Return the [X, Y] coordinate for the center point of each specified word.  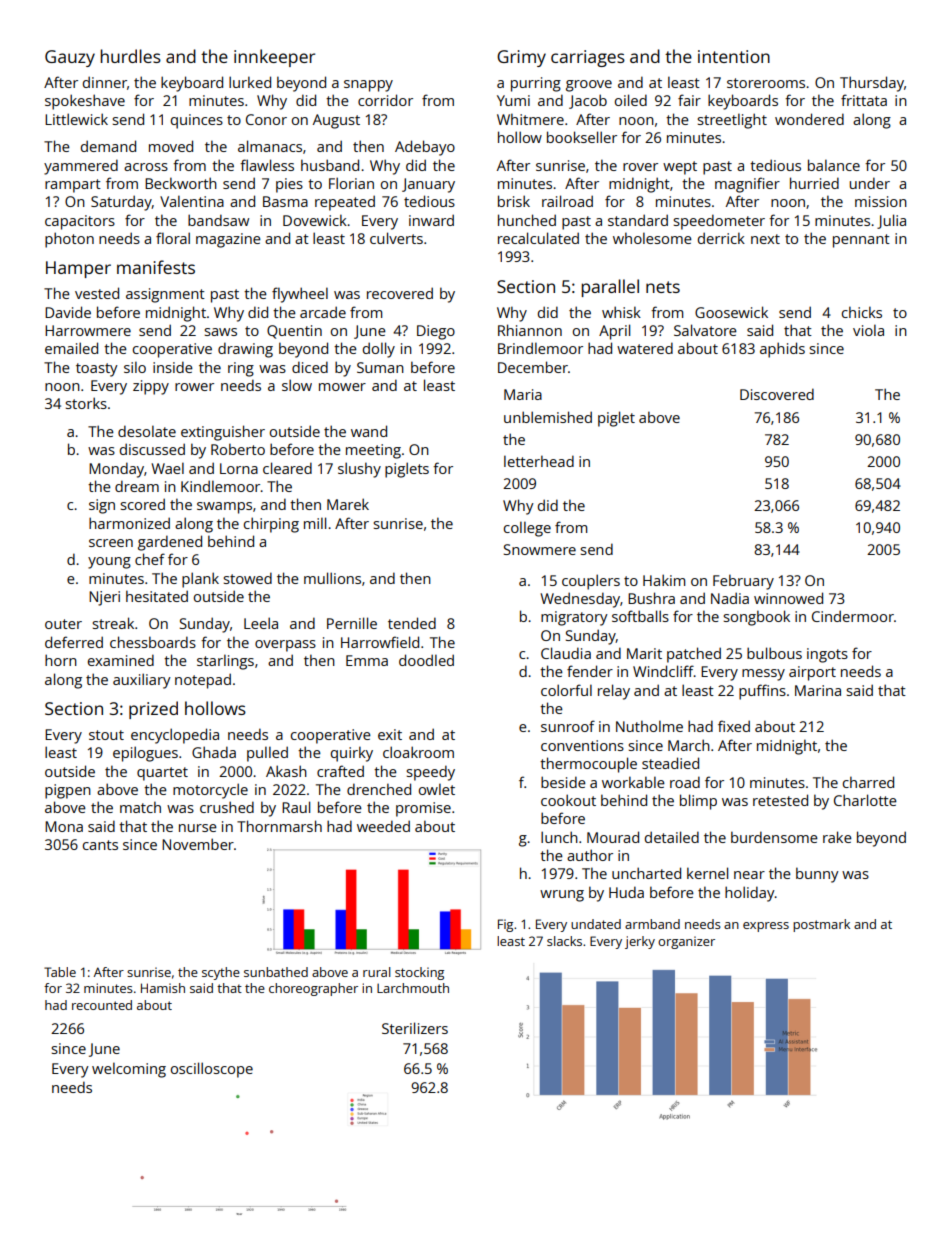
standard [638, 220]
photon [69, 240]
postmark [821, 925]
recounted [102, 1005]
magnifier [747, 185]
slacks [564, 941]
